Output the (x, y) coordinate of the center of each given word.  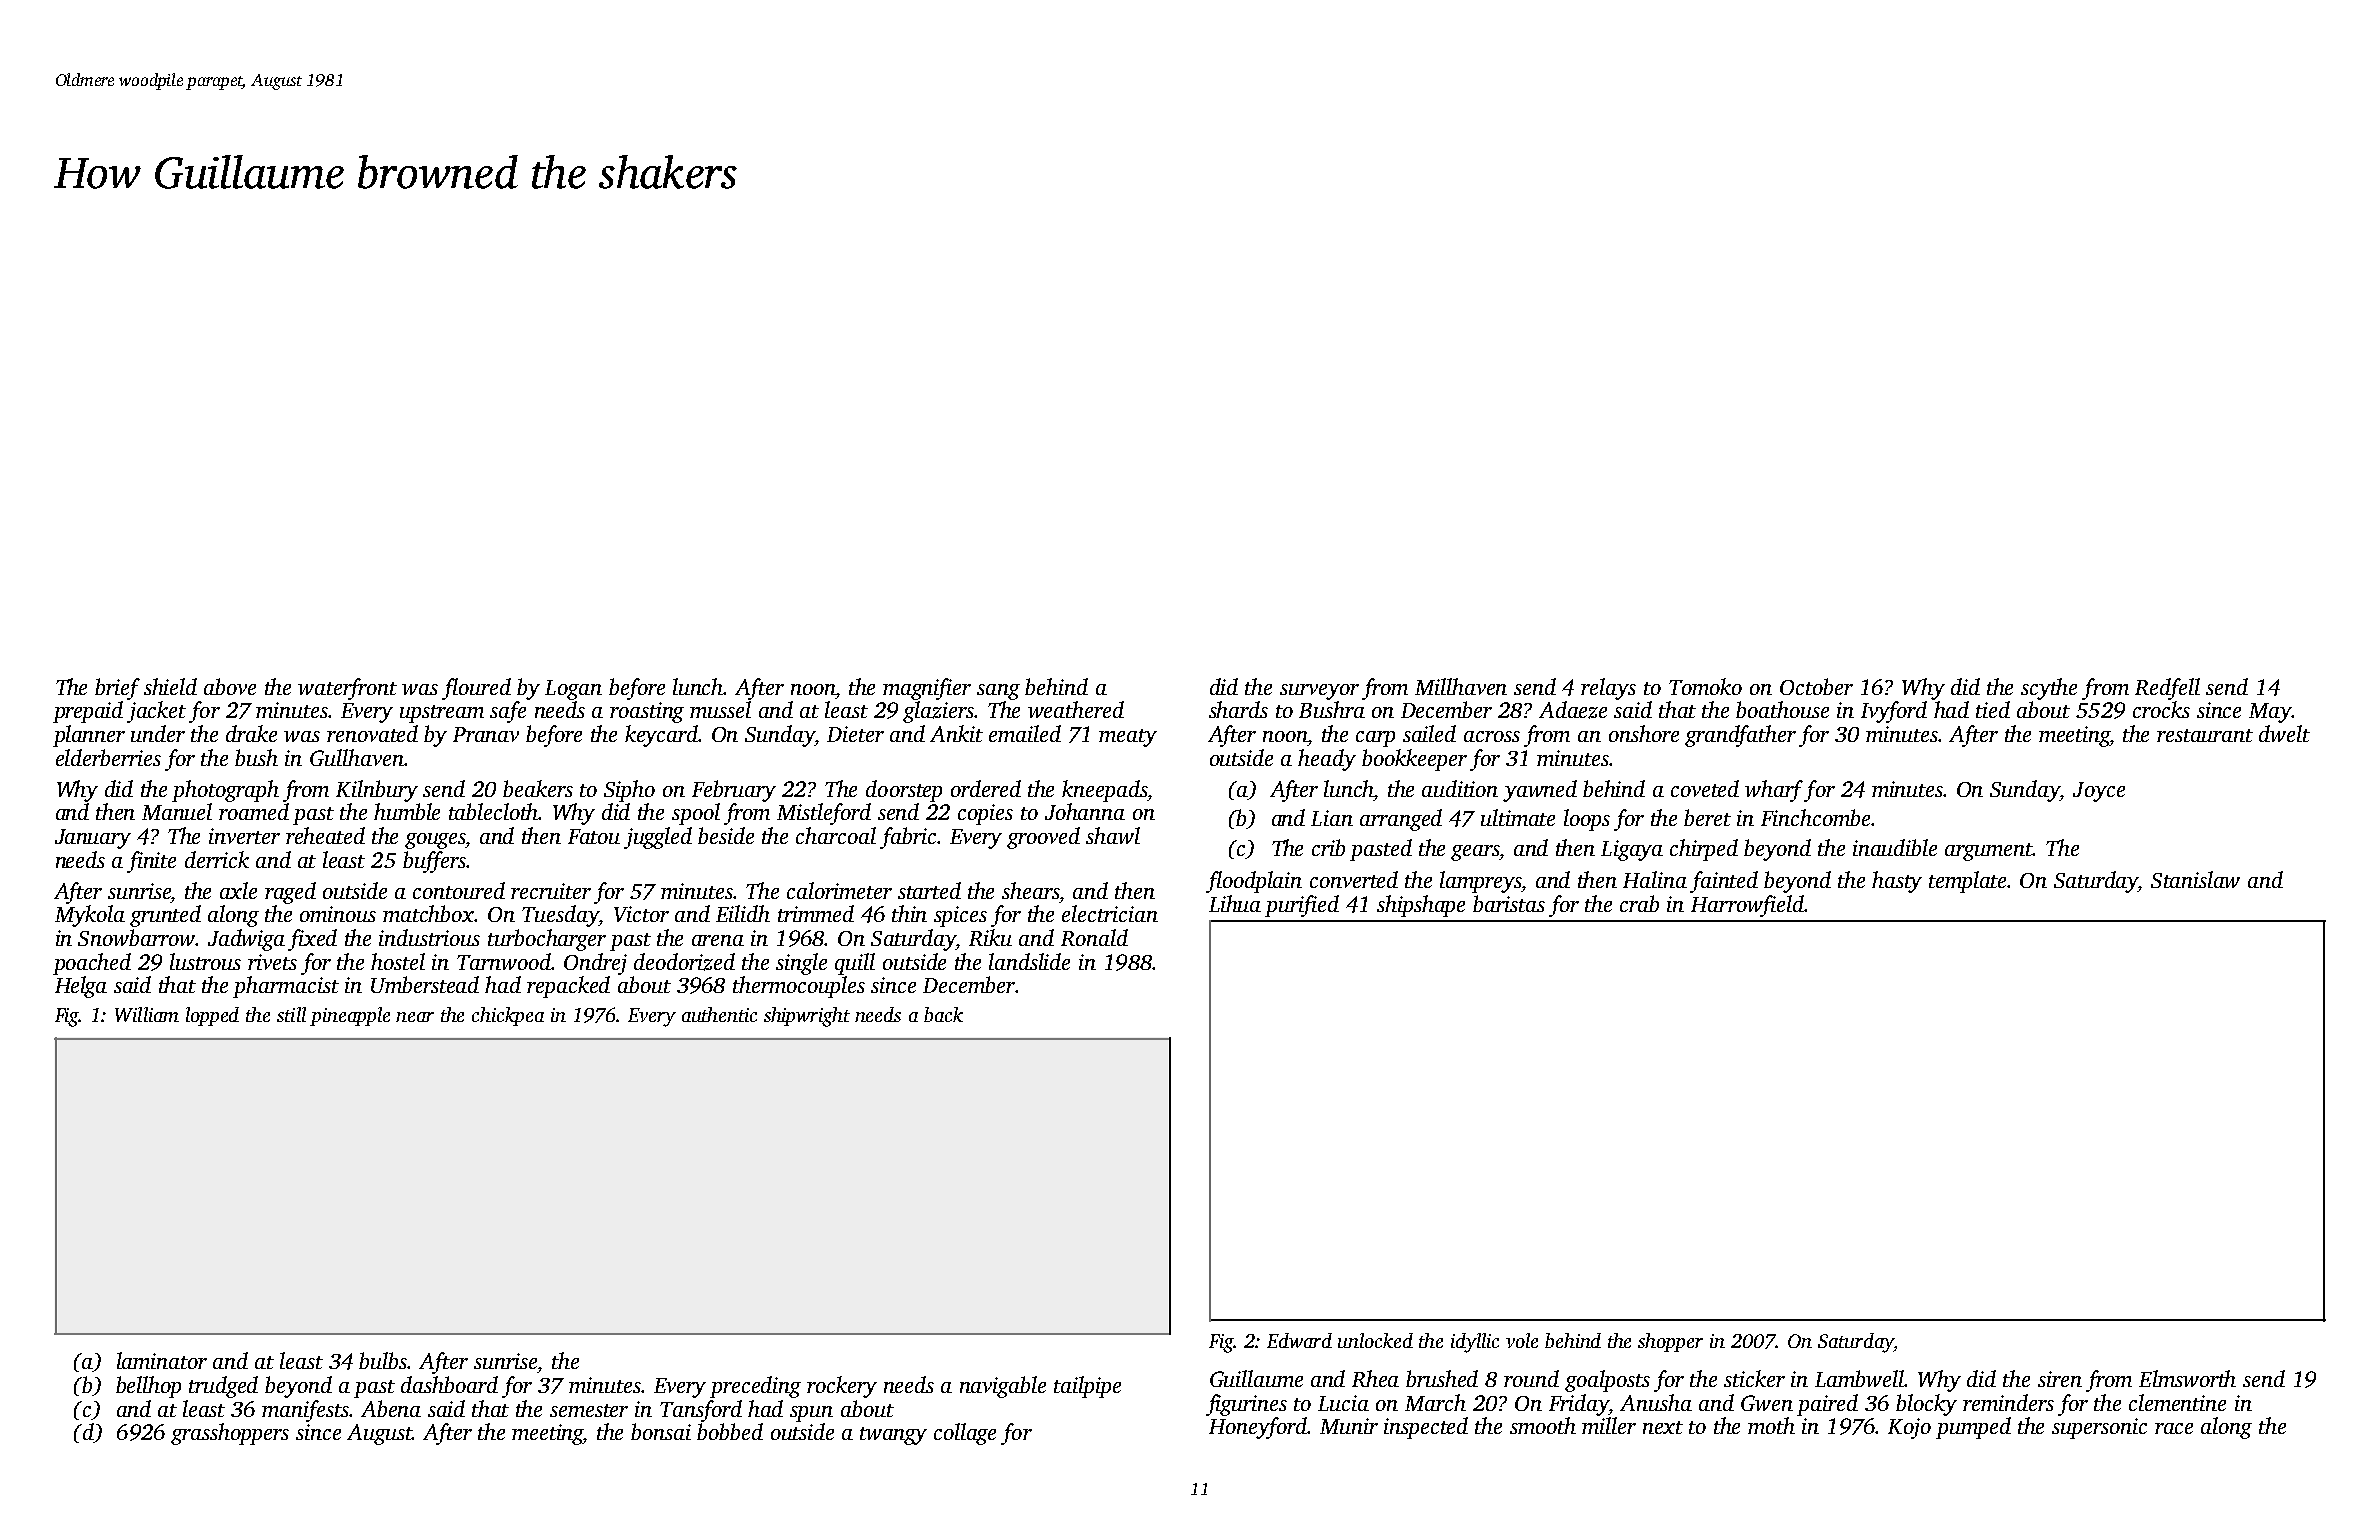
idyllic (1475, 1343)
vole (1522, 1340)
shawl (1113, 835)
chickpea (508, 1016)
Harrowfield (1747, 906)
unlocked (1375, 1340)
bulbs (383, 1360)
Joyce (2099, 792)
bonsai (661, 1431)
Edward (1299, 1340)
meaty (1128, 738)
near (415, 1017)
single (801, 964)
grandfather (1740, 736)
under (158, 733)
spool (696, 814)
